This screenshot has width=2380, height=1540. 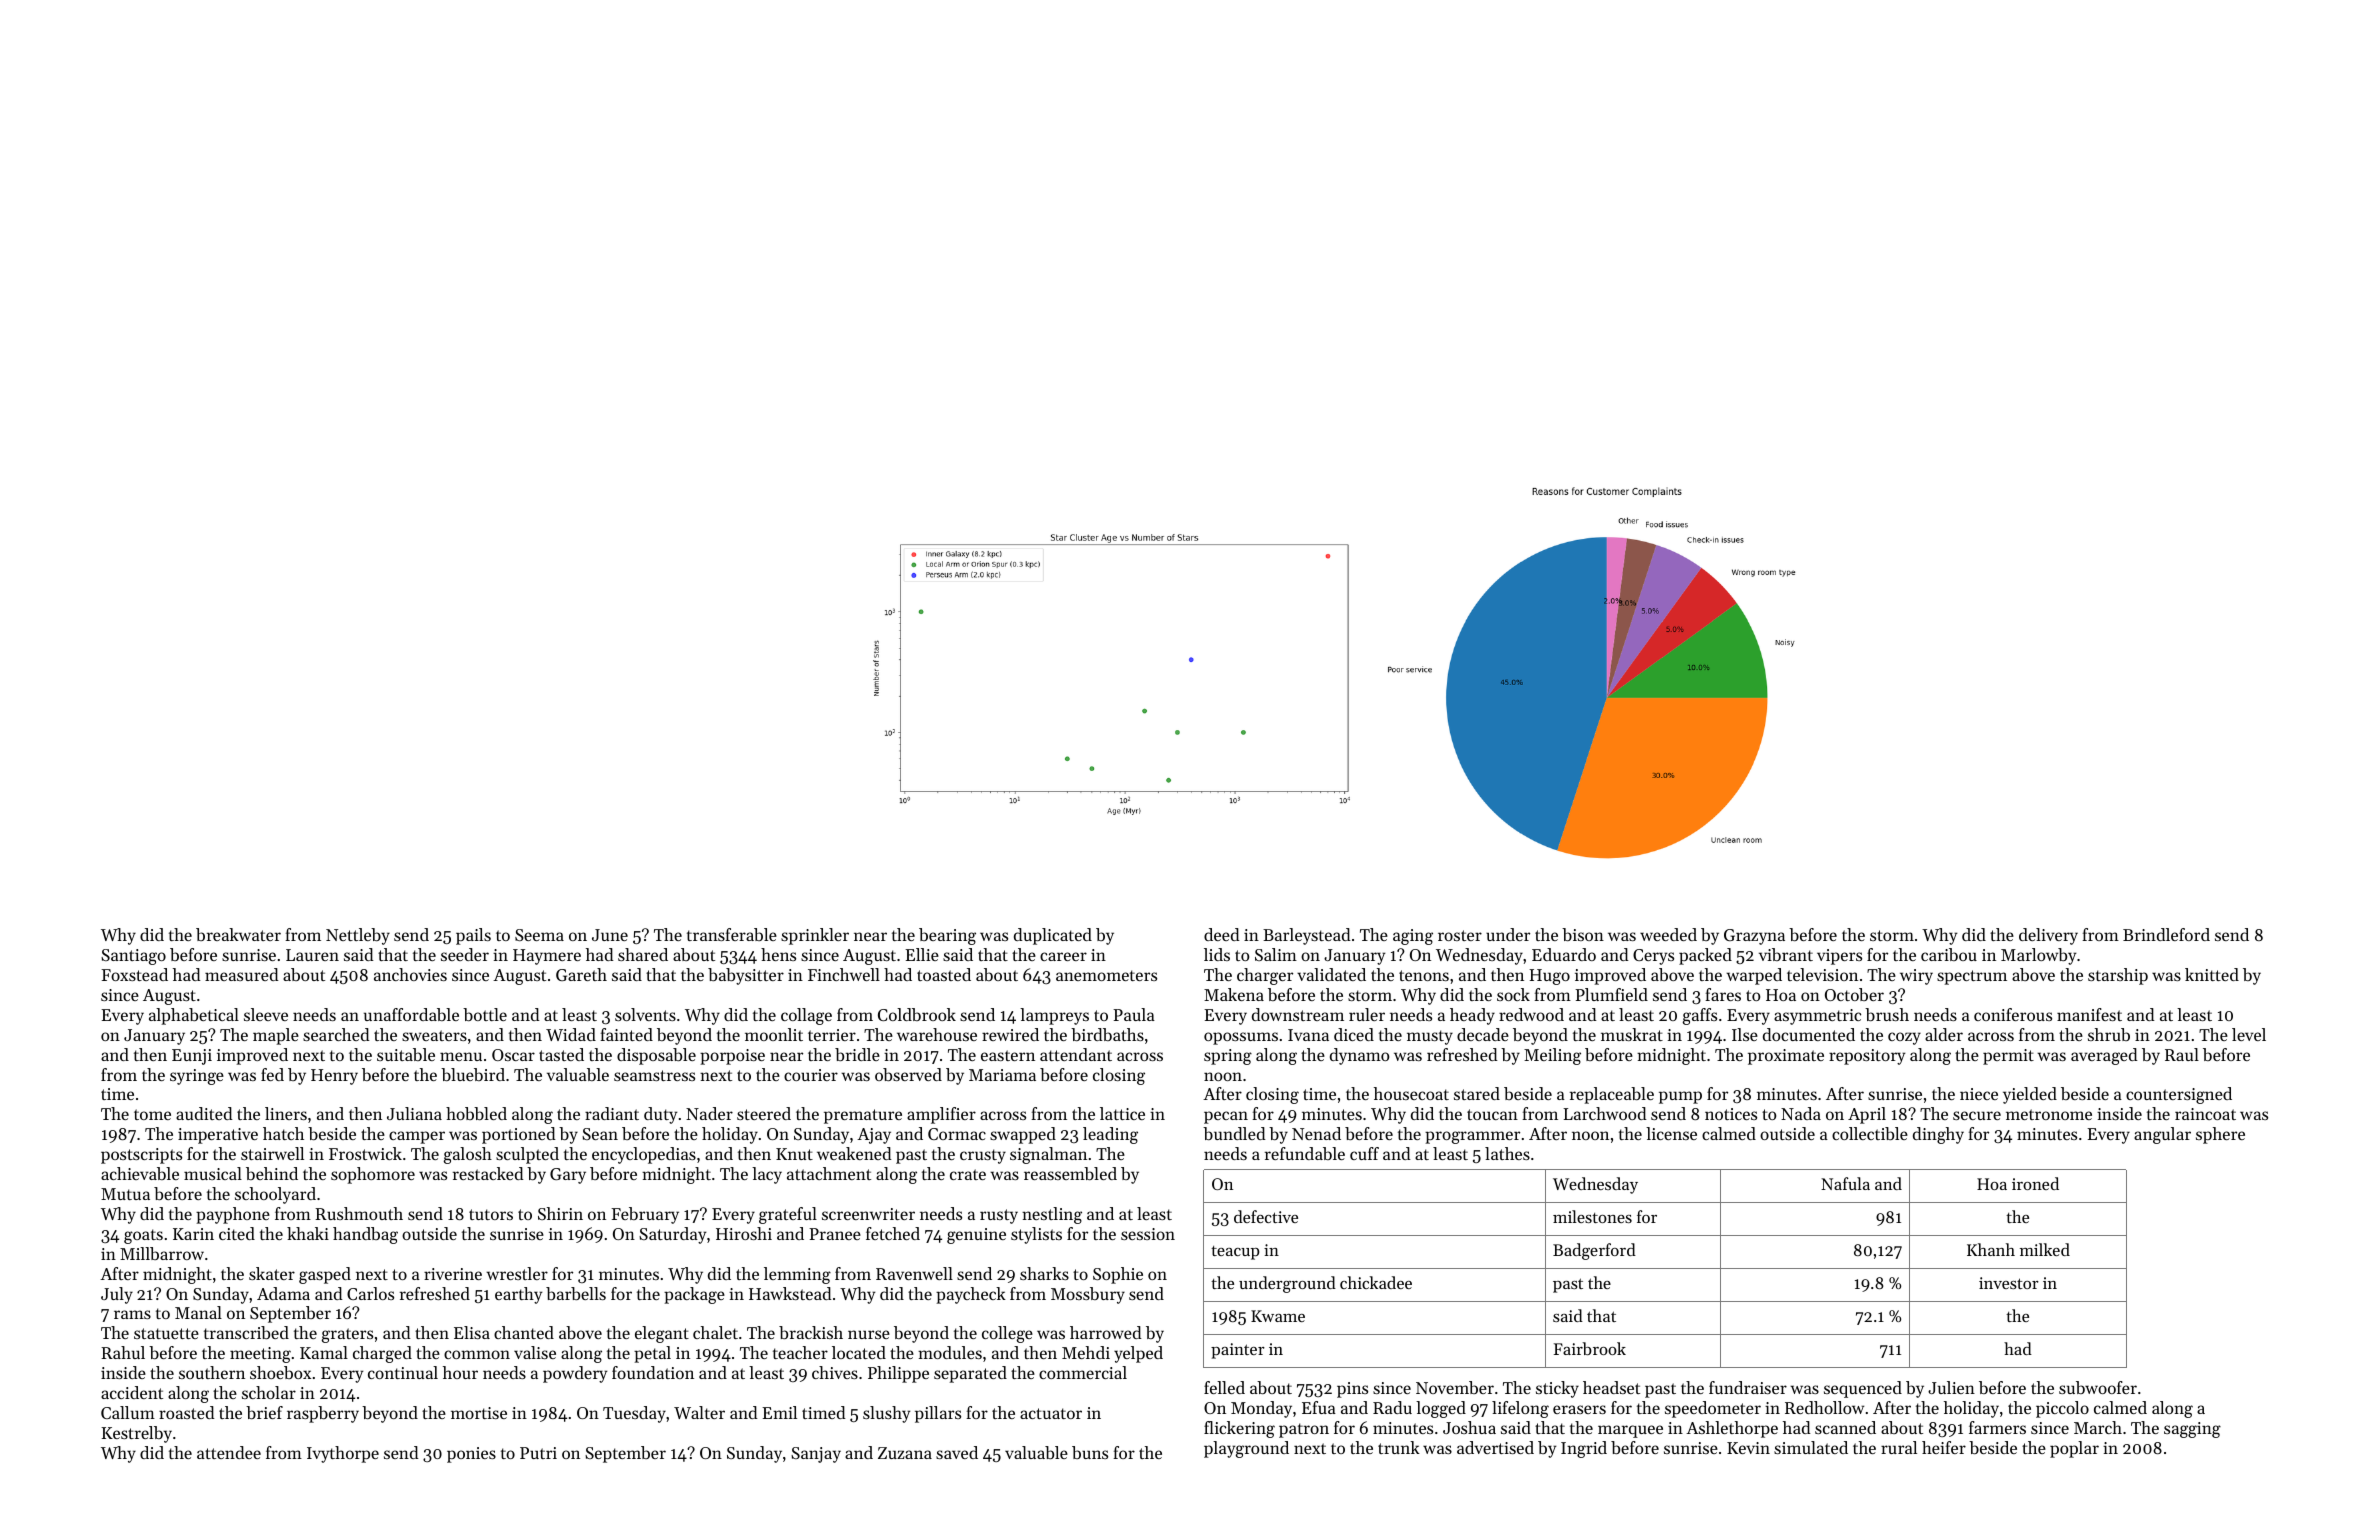 What do you see at coordinates (816, 1455) in the screenshot?
I see `Sanjay` at bounding box center [816, 1455].
